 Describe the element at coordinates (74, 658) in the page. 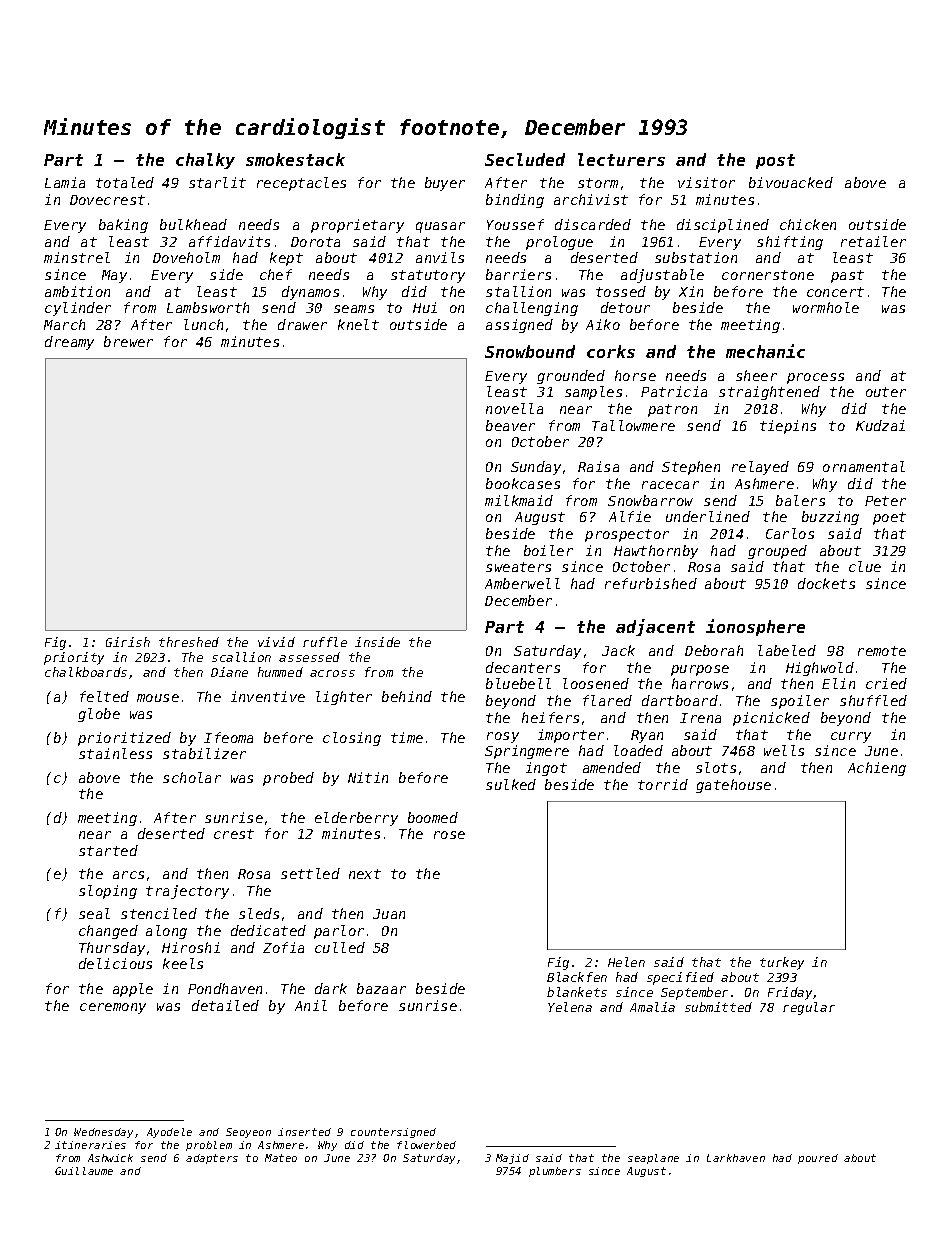

I see `priority` at that location.
